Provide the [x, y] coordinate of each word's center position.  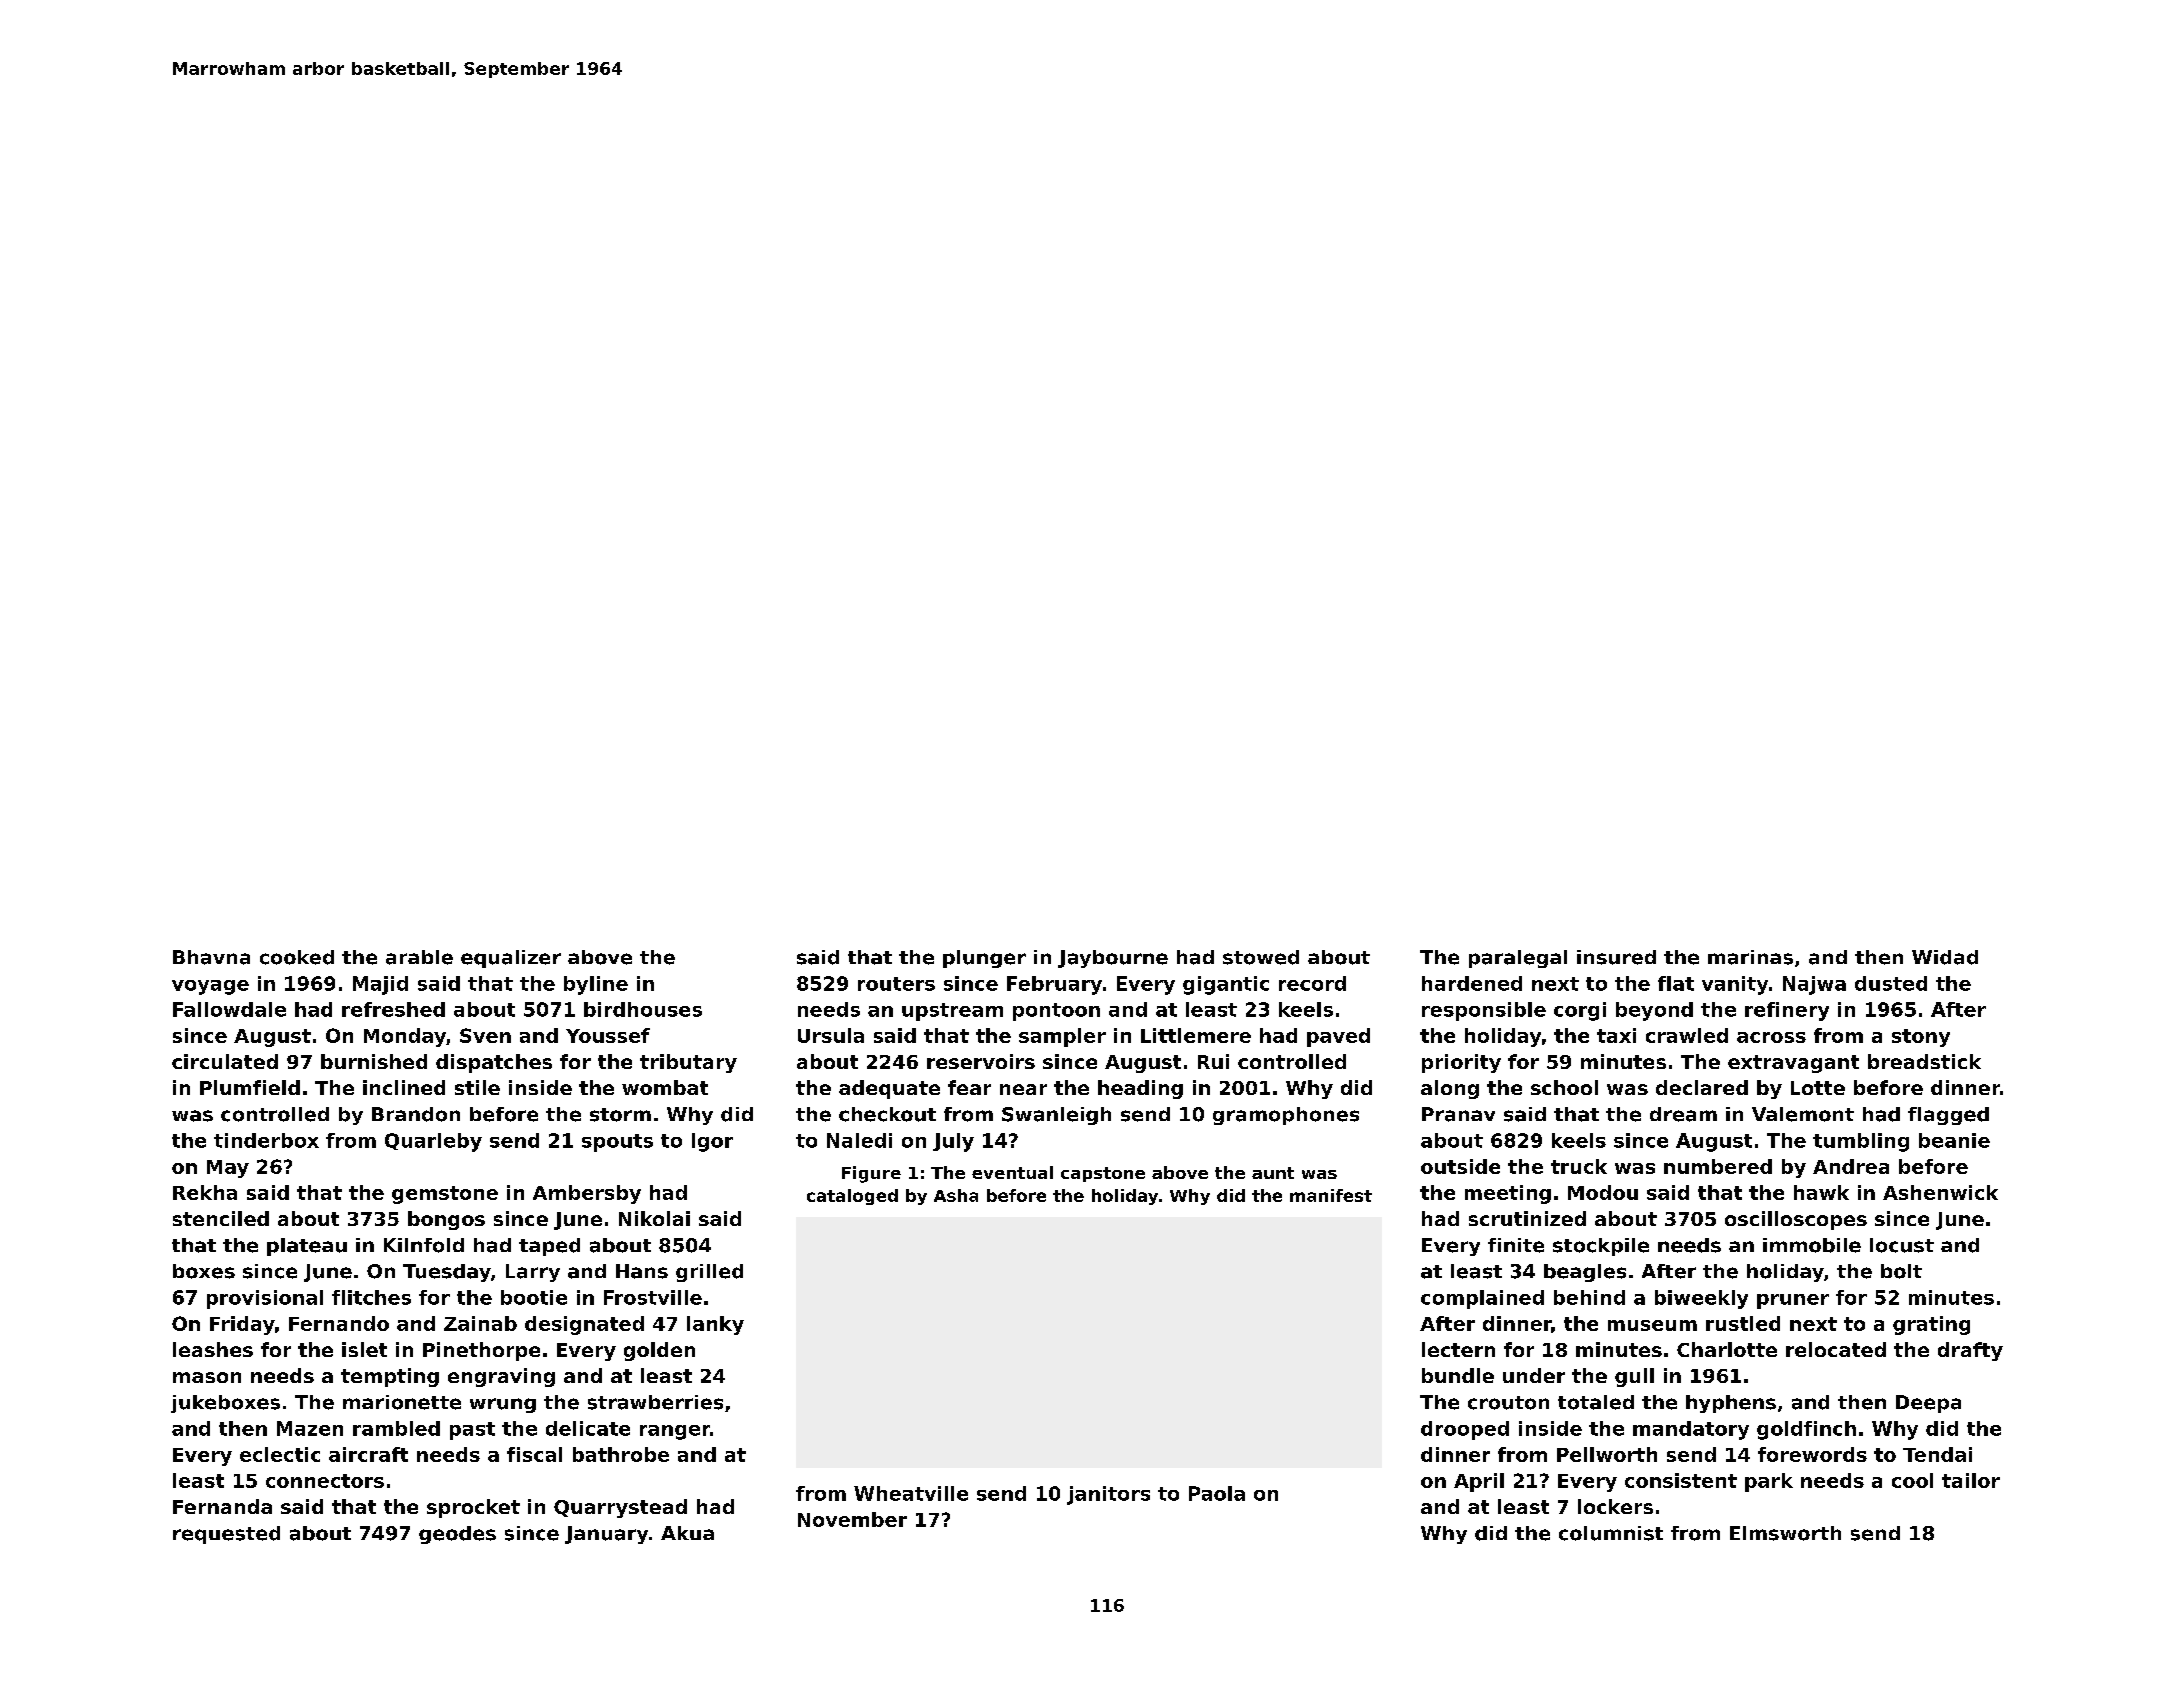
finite [1516, 1245]
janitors [1108, 1495]
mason [207, 1377]
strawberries [655, 1402]
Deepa [1928, 1404]
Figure [871, 1174]
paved [1338, 1037]
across [1771, 1037]
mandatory [1691, 1430]
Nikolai [654, 1218]
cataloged [852, 1197]
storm [620, 1115]
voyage [210, 987]
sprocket [473, 1508]
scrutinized [1527, 1218]
